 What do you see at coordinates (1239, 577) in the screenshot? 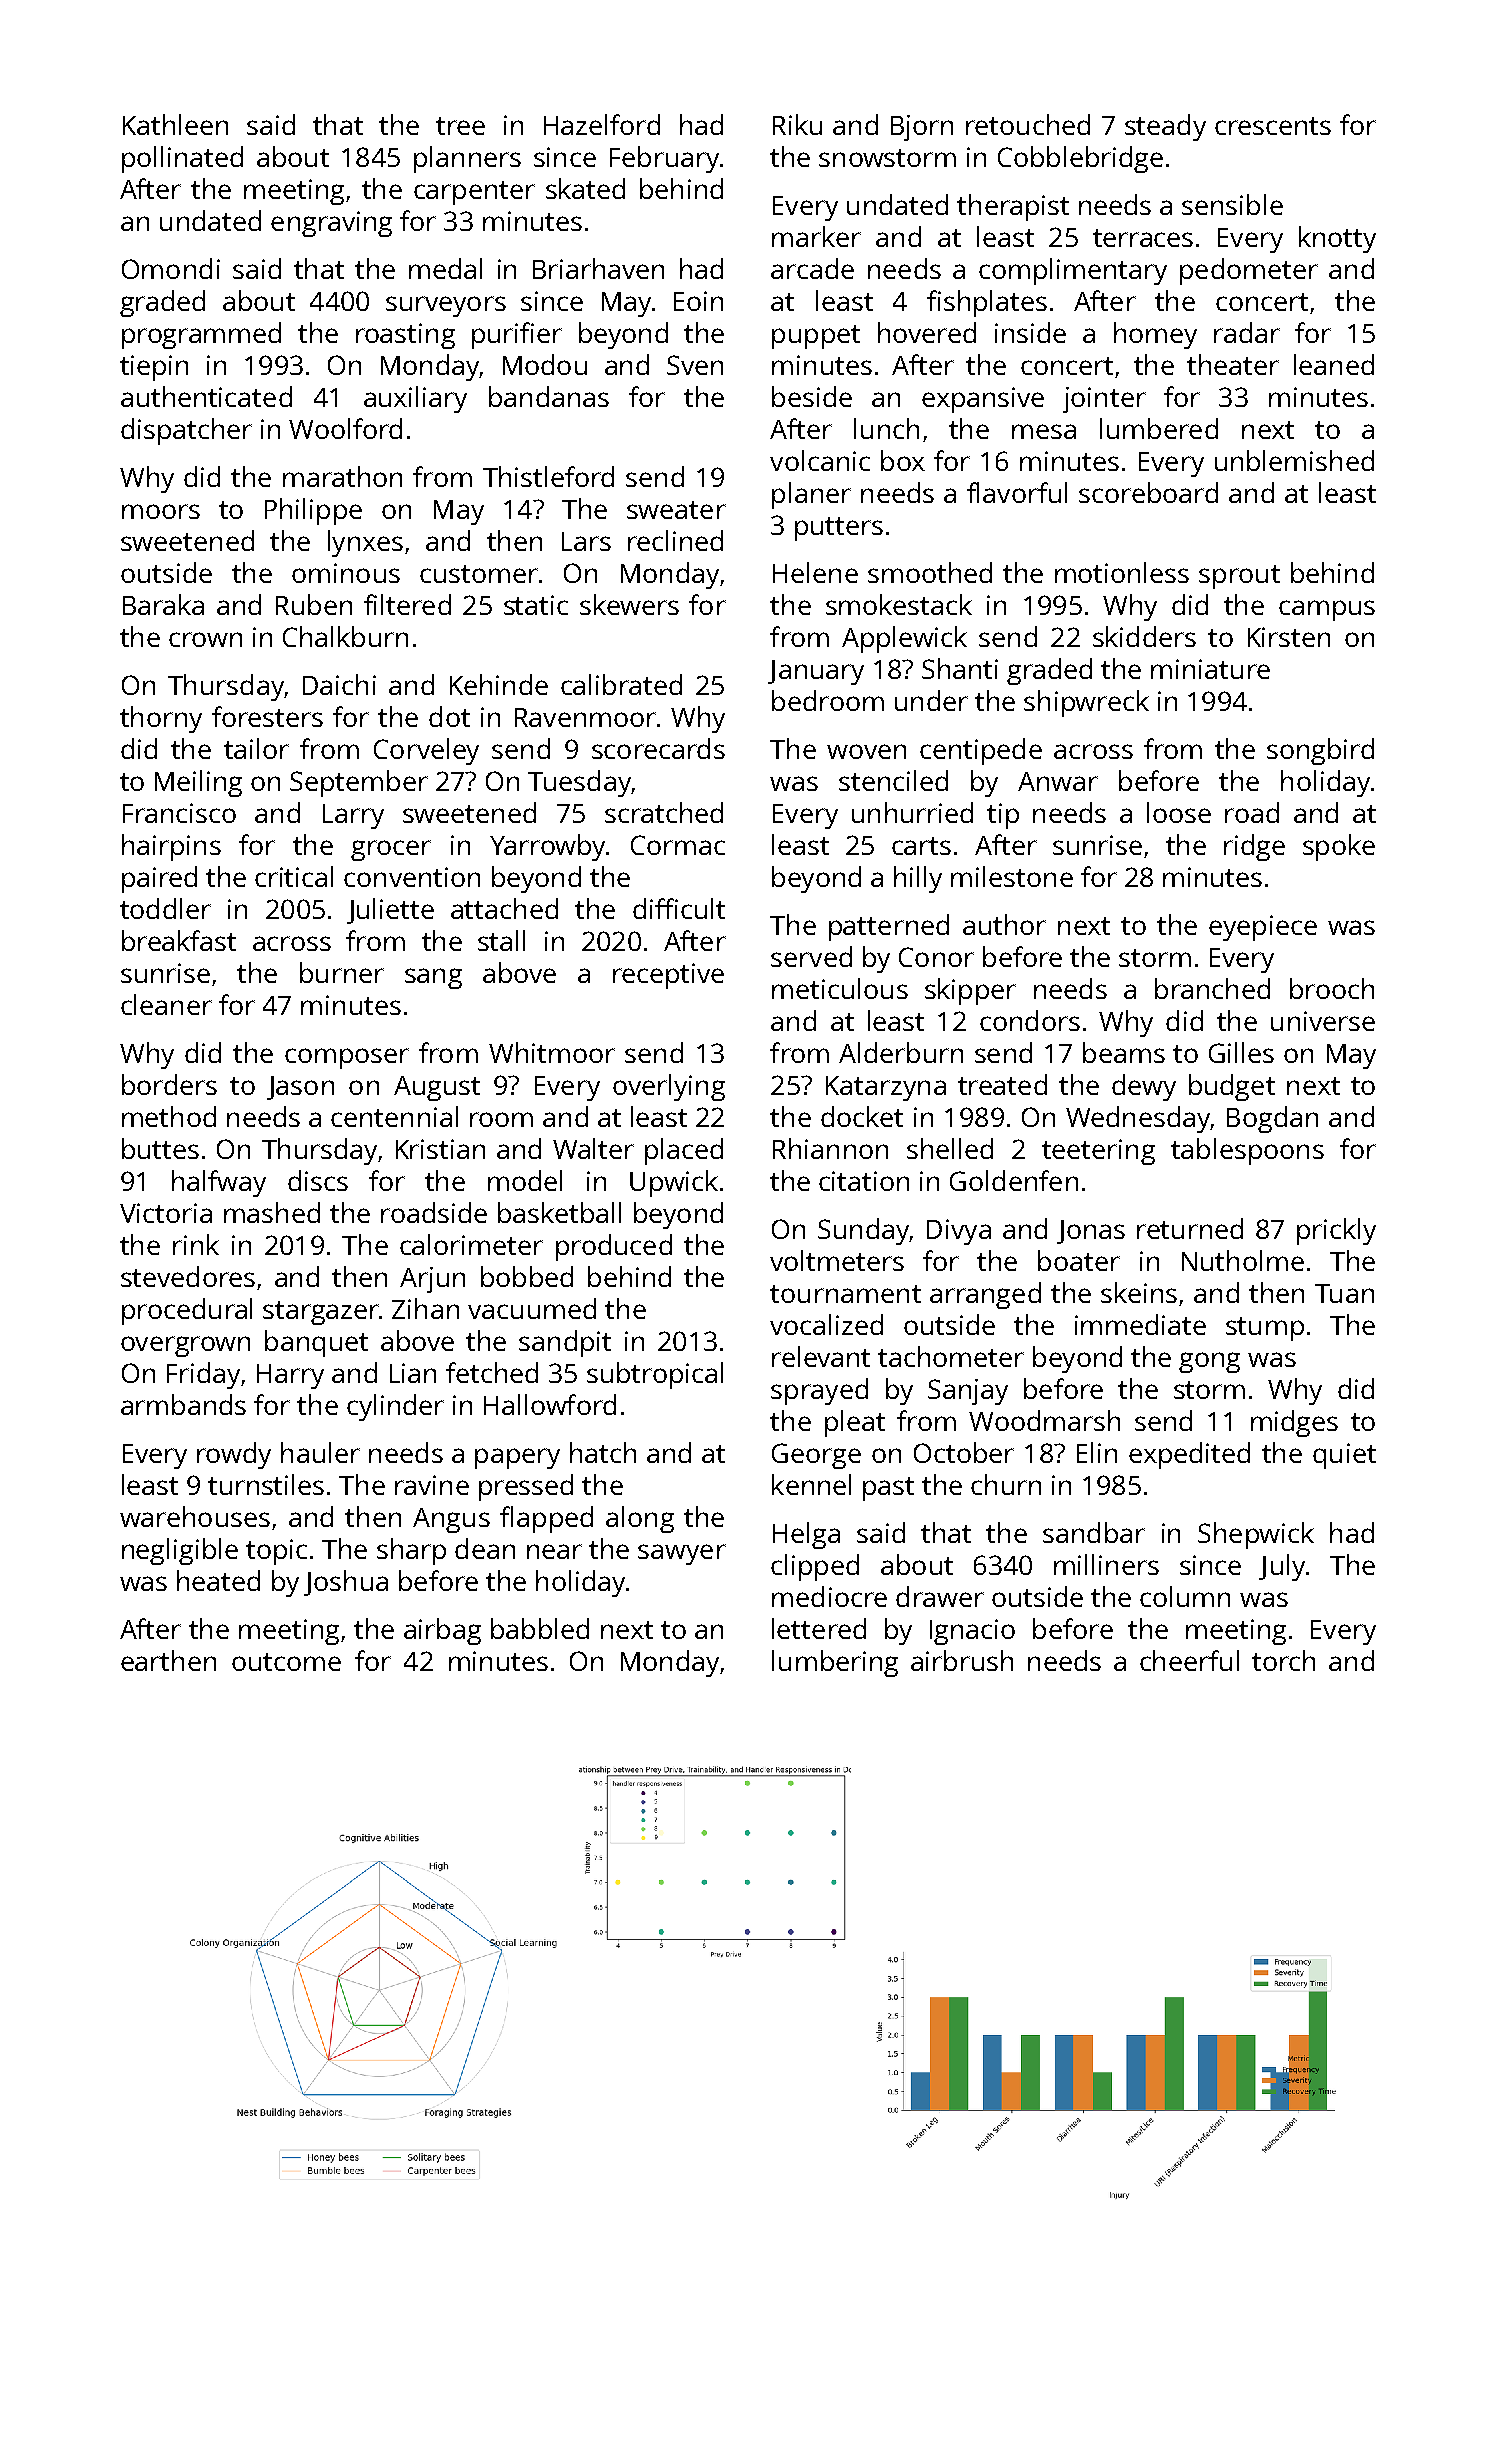
I see `sprout` at bounding box center [1239, 577].
